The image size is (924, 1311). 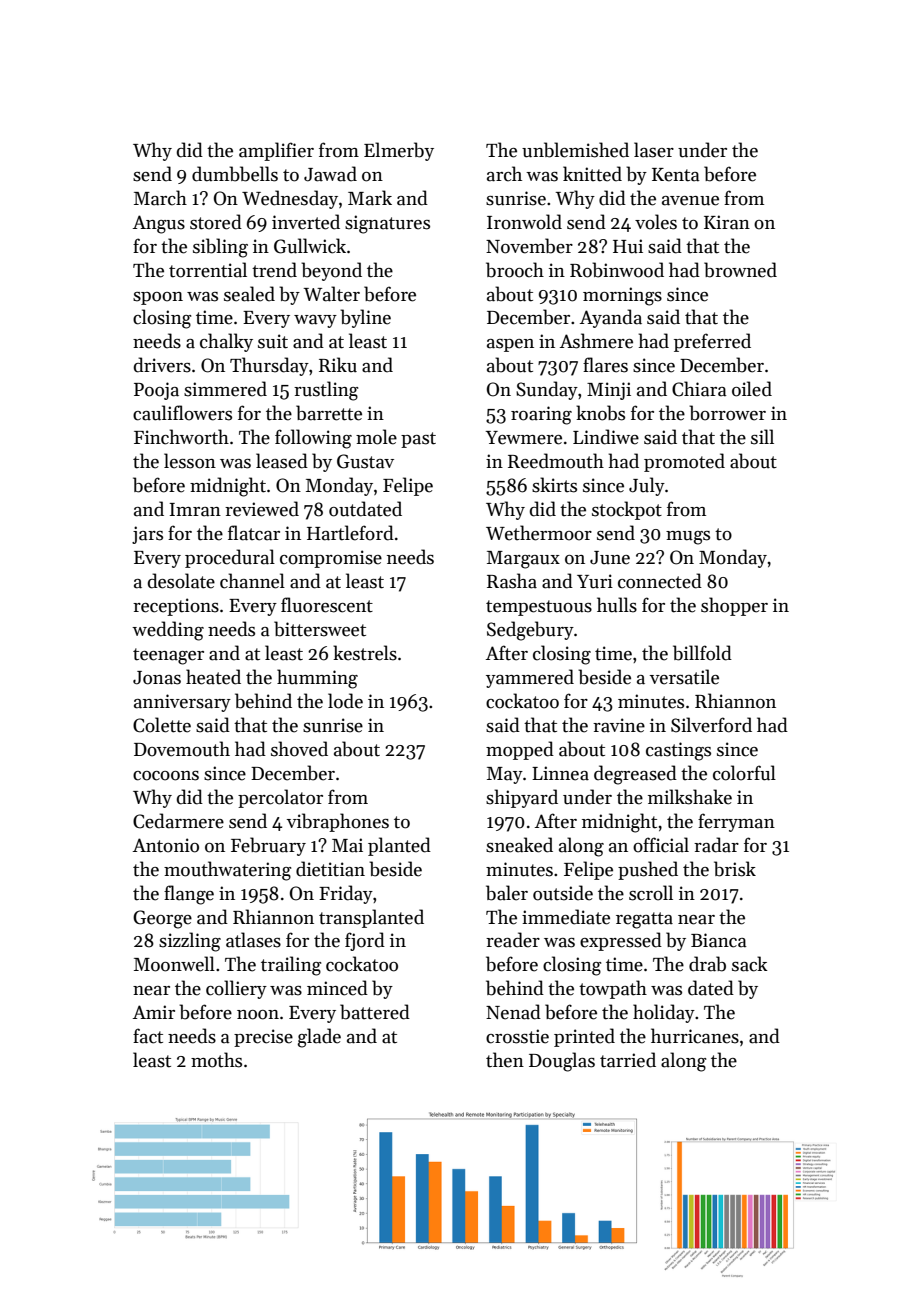 I want to click on amplifier, so click(x=276, y=151).
